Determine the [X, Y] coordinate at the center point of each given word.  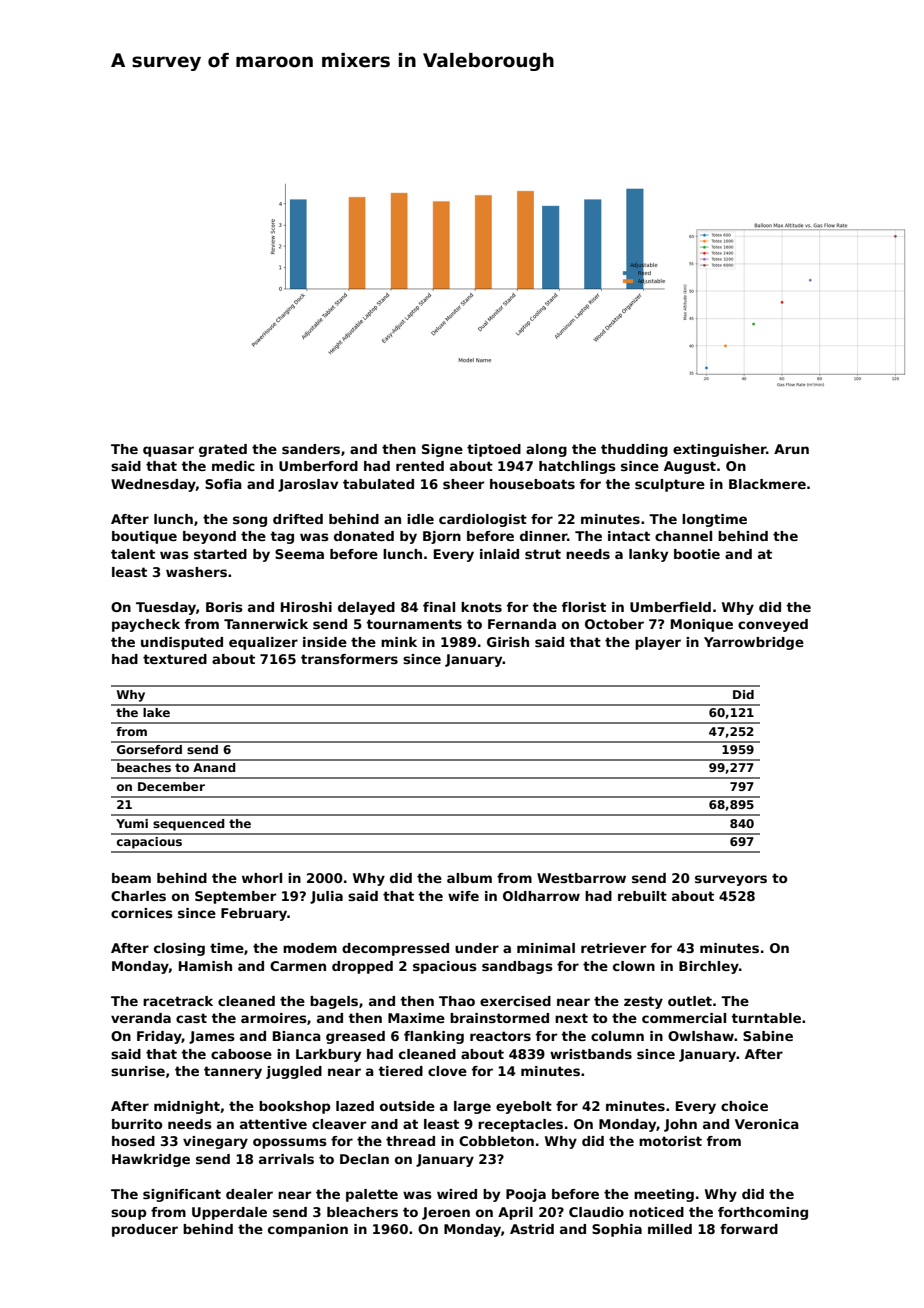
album [469, 878]
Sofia [223, 484]
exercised [515, 1001]
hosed [133, 1141]
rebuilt [642, 896]
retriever [613, 948]
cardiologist [483, 520]
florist [584, 607]
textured [175, 659]
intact [629, 536]
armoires [274, 1018]
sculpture [670, 485]
